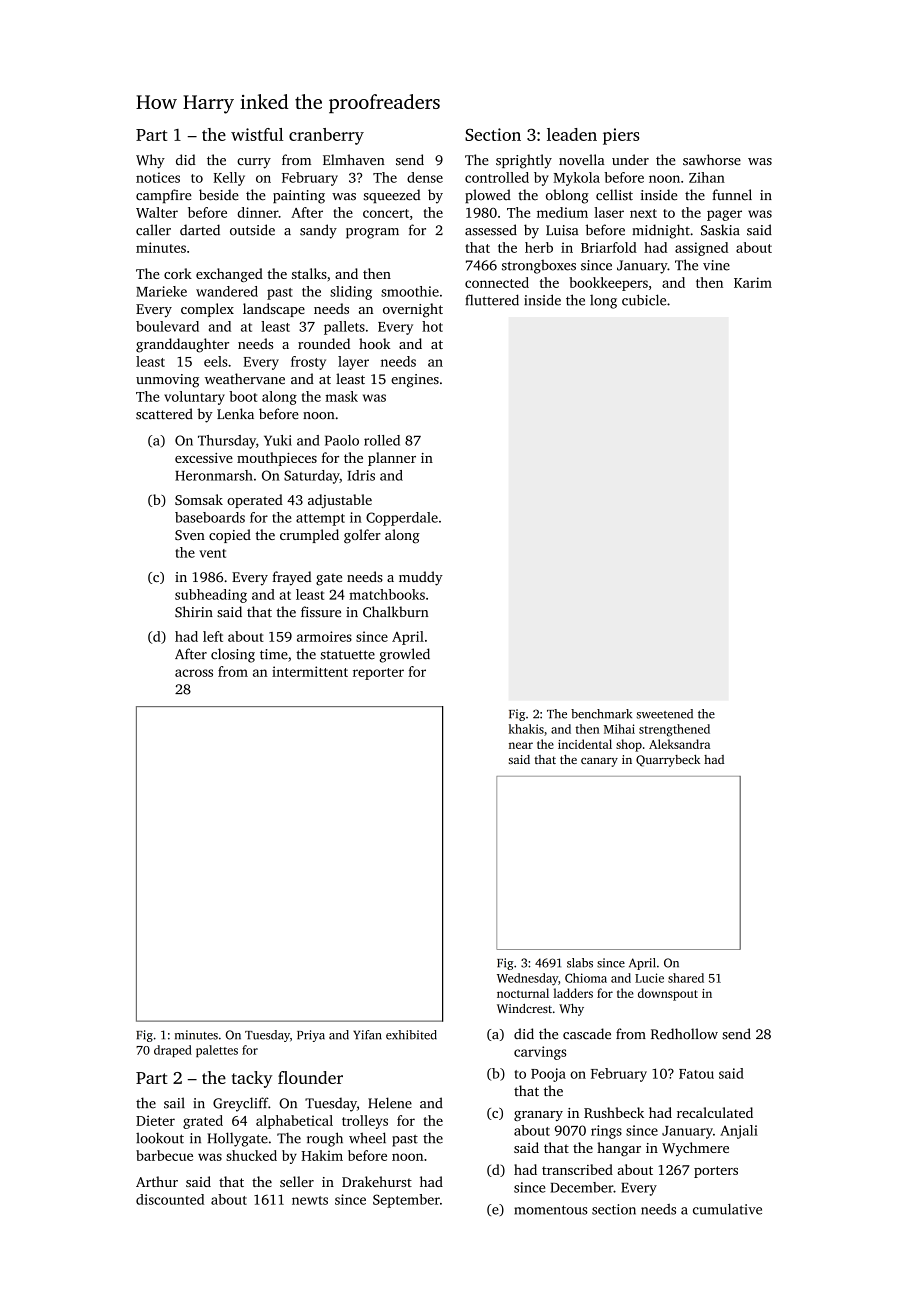 This document has width=908, height=1316. Describe the element at coordinates (696, 1074) in the document. I see `Fatou` at that location.
